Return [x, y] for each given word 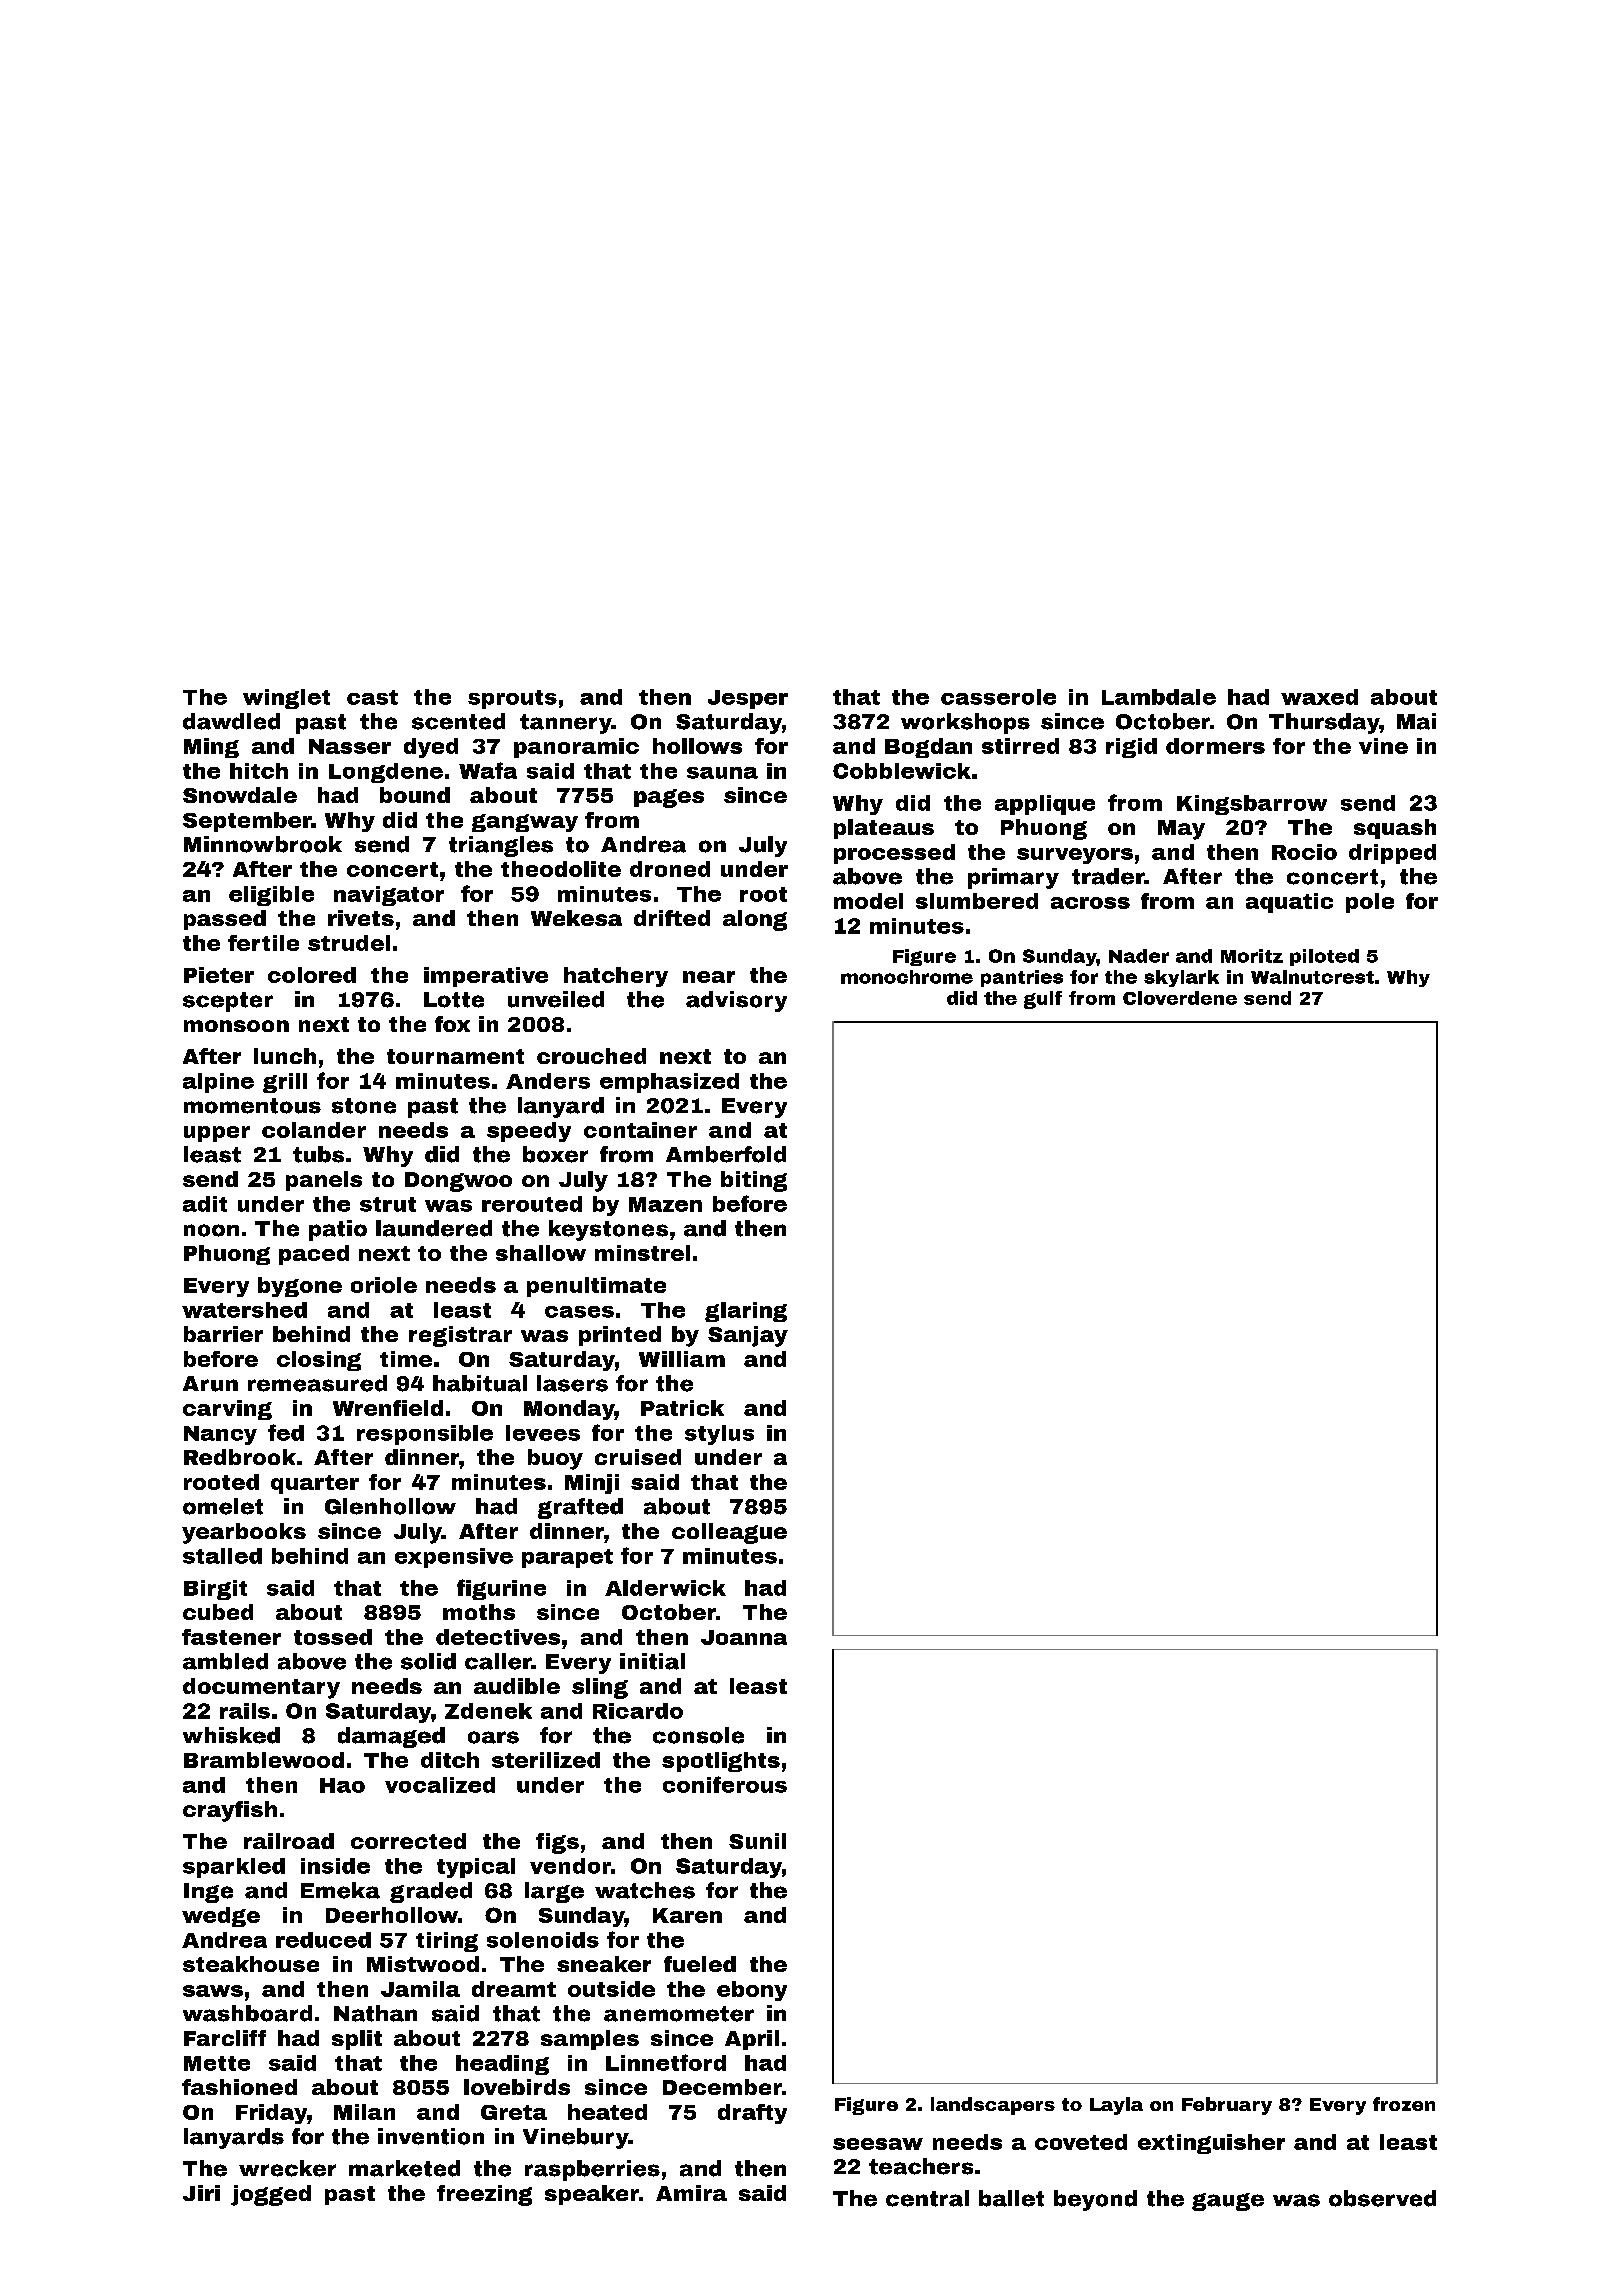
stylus [719, 1435]
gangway [525, 823]
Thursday [1324, 723]
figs [557, 1843]
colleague [729, 1533]
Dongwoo [458, 1182]
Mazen [665, 1204]
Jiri [201, 2193]
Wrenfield [388, 1408]
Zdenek [488, 1711]
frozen [1404, 2104]
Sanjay [748, 1336]
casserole [998, 697]
